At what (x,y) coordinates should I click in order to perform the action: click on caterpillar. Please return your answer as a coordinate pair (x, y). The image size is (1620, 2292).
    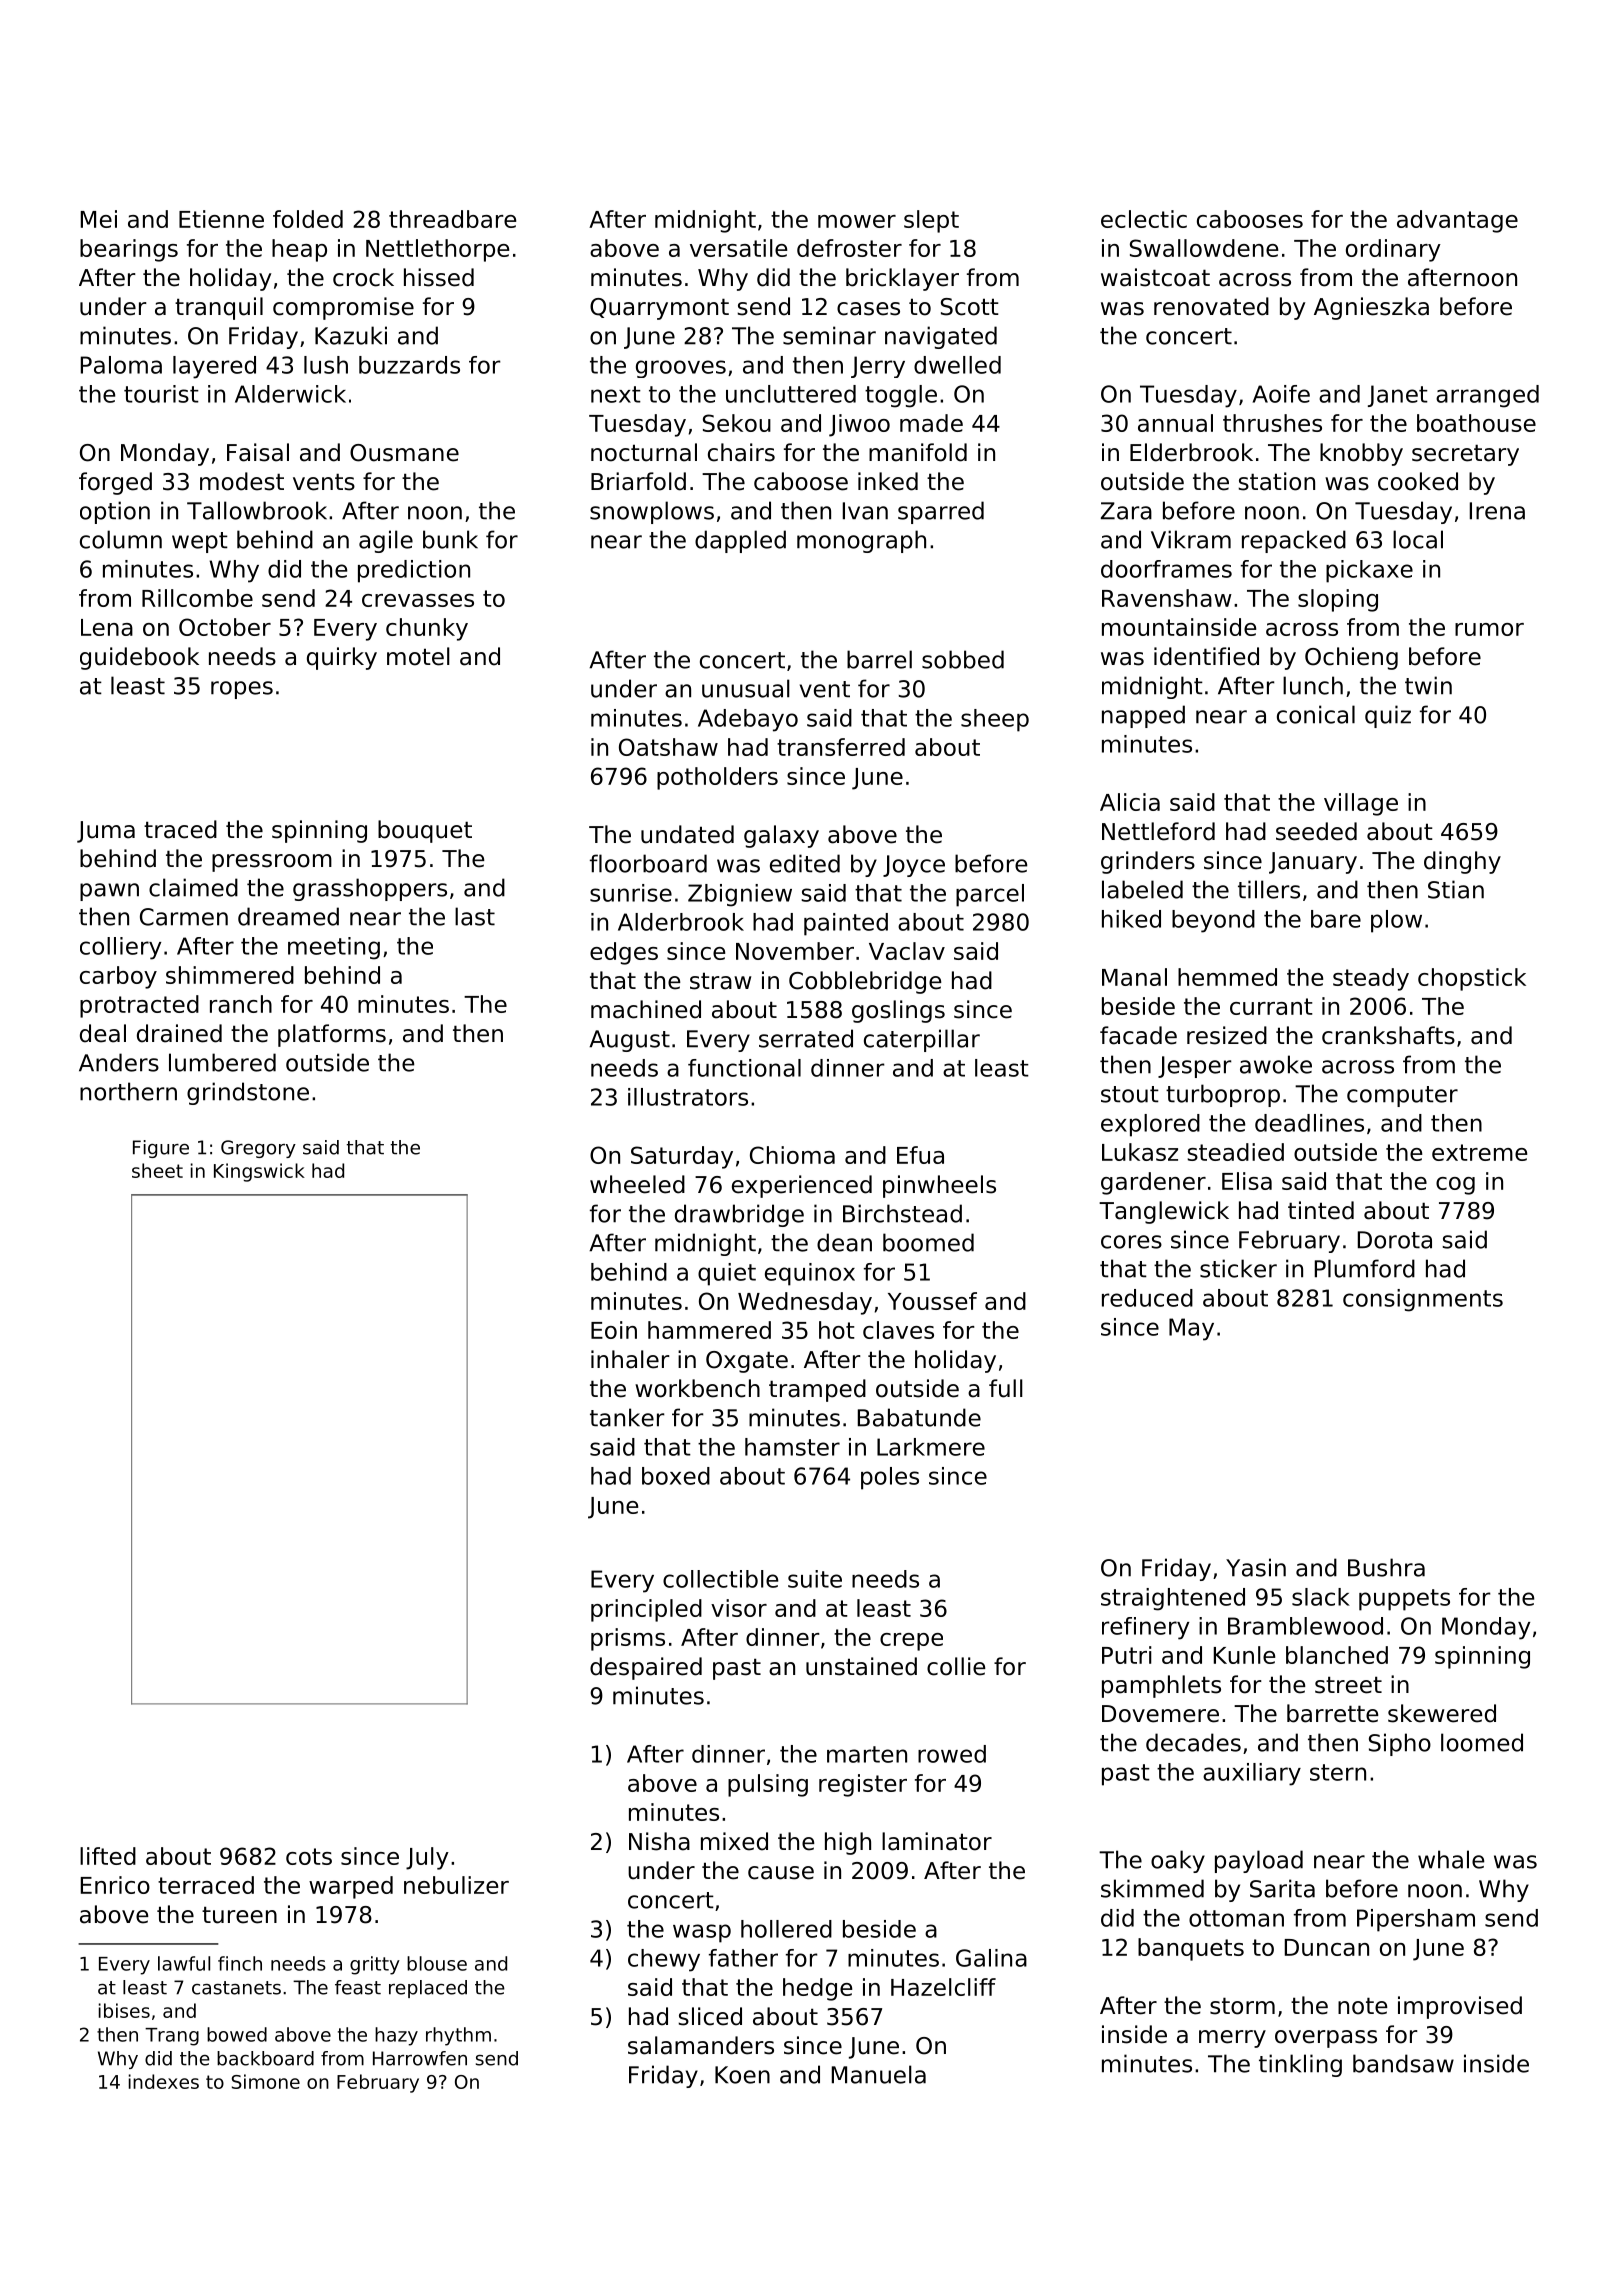
    Looking at the image, I should click on (922, 1040).
